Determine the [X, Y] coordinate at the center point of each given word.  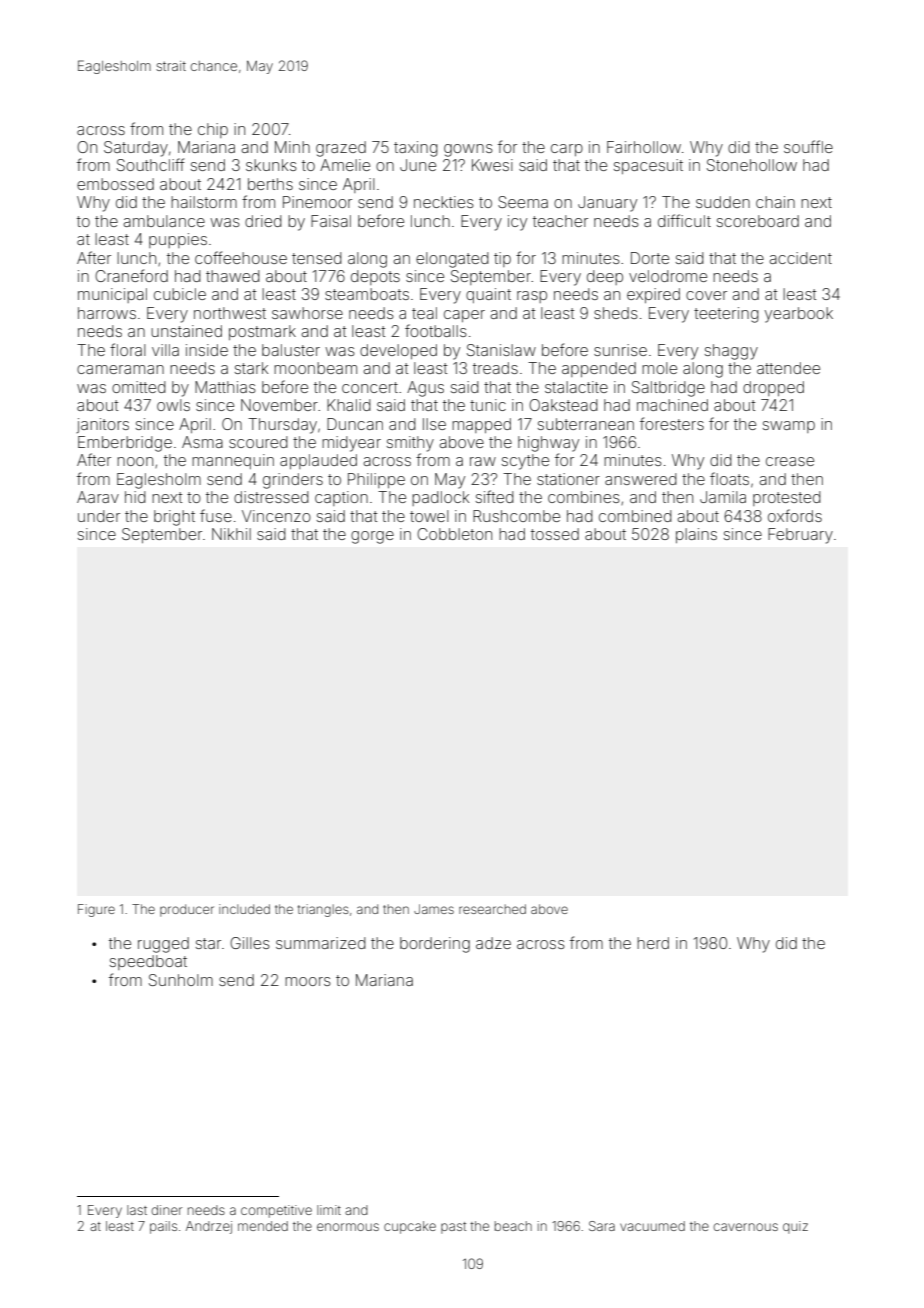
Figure [96, 910]
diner [166, 1210]
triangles [323, 910]
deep [605, 277]
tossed [555, 534]
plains [696, 535]
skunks [271, 165]
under [99, 516]
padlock [440, 498]
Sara [602, 1226]
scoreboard [758, 221]
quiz [795, 1227]
